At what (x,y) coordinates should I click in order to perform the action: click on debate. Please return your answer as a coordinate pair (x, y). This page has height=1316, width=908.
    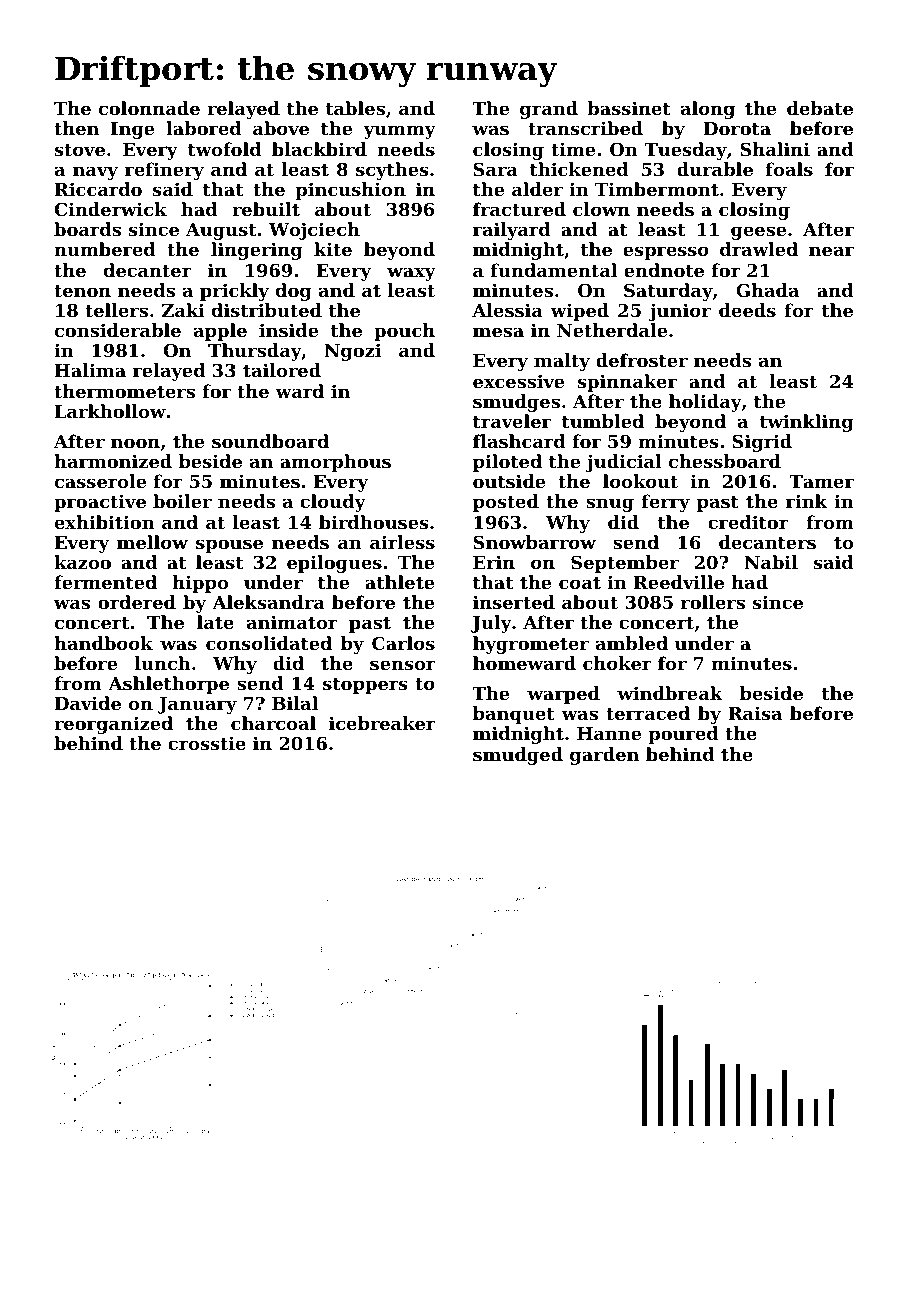
    Looking at the image, I should click on (820, 108).
